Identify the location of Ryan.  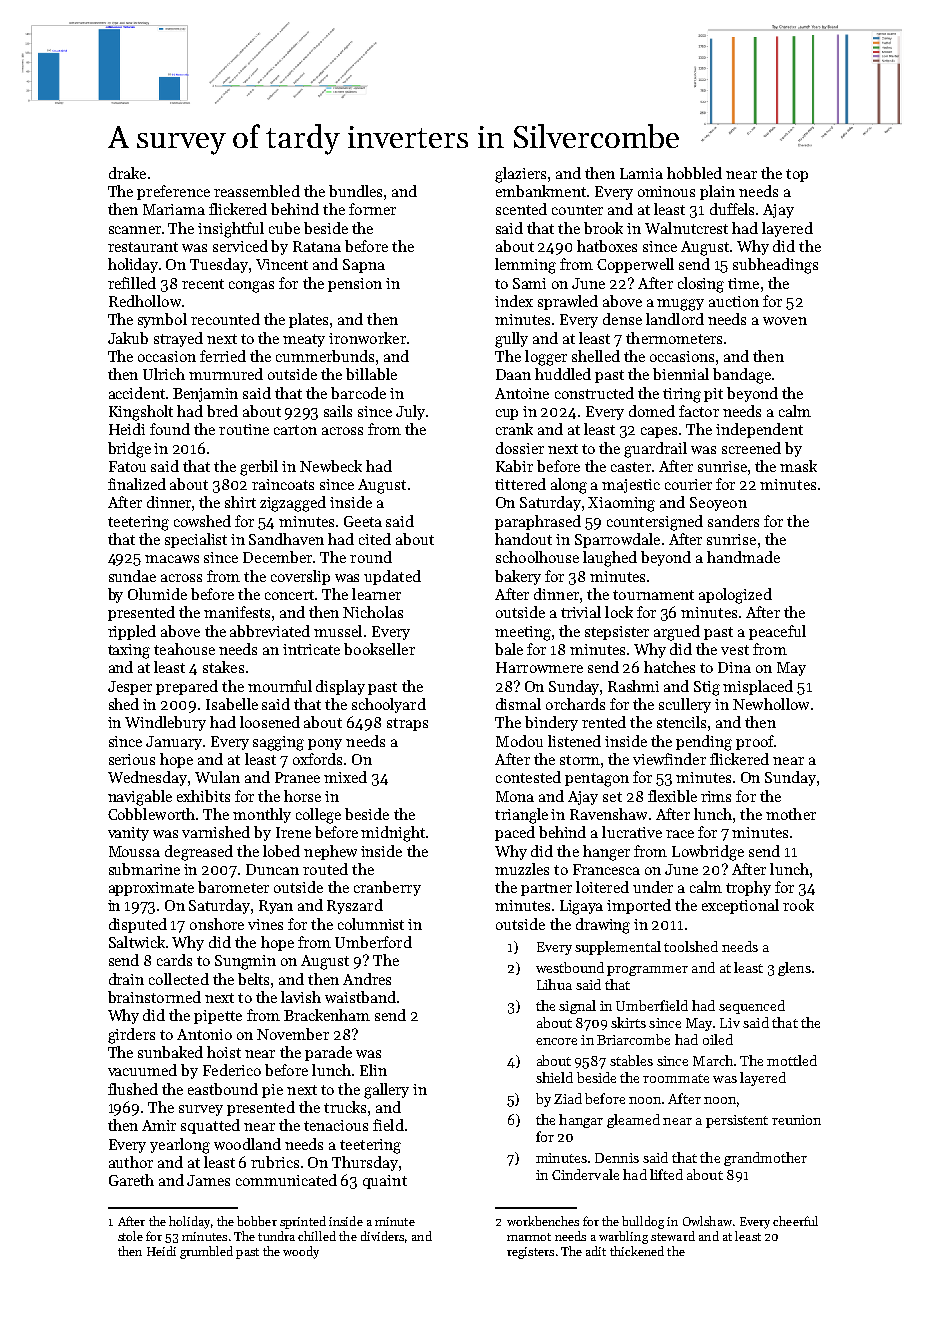
(276, 907).
